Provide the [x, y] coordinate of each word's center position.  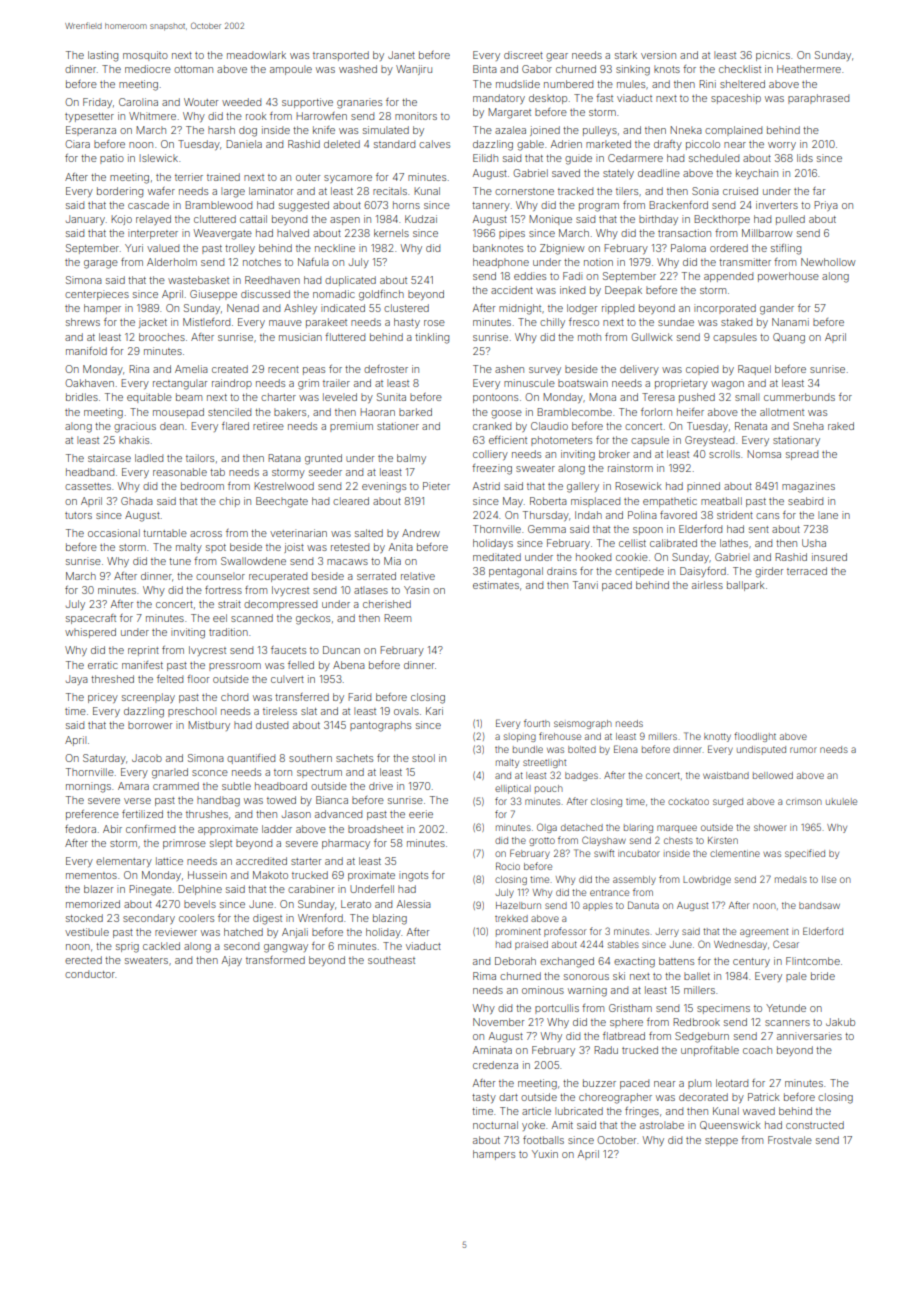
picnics [773, 56]
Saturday [104, 759]
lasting [103, 56]
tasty [484, 1098]
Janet [401, 55]
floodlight [755, 737]
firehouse [560, 736]
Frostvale [790, 1140]
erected [83, 960]
